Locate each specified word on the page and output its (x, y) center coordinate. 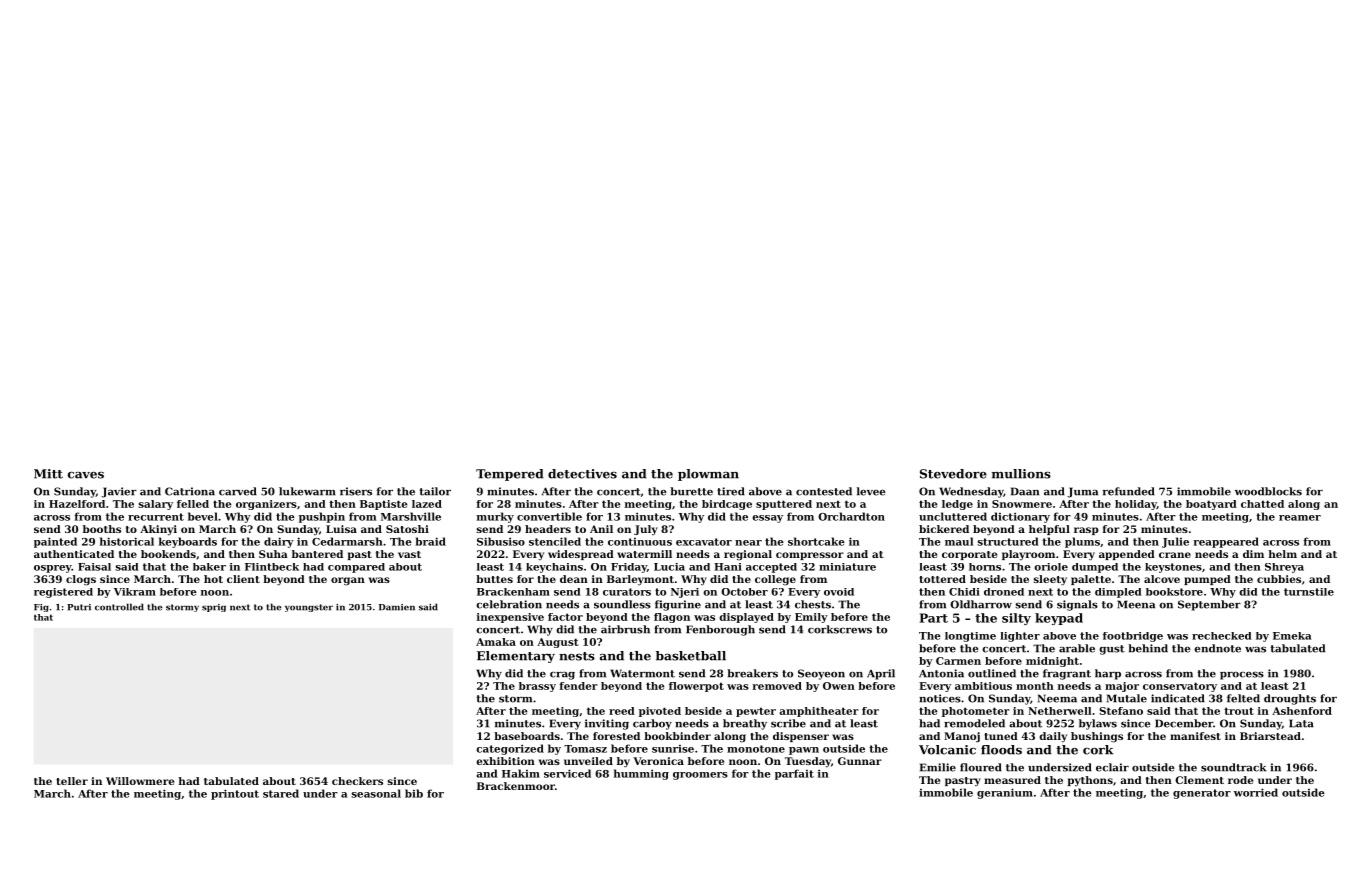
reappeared (1226, 542)
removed (777, 686)
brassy (537, 687)
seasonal (376, 793)
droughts (1290, 699)
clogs (81, 580)
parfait (794, 774)
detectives (582, 474)
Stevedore (953, 474)
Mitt (48, 474)
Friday (629, 568)
